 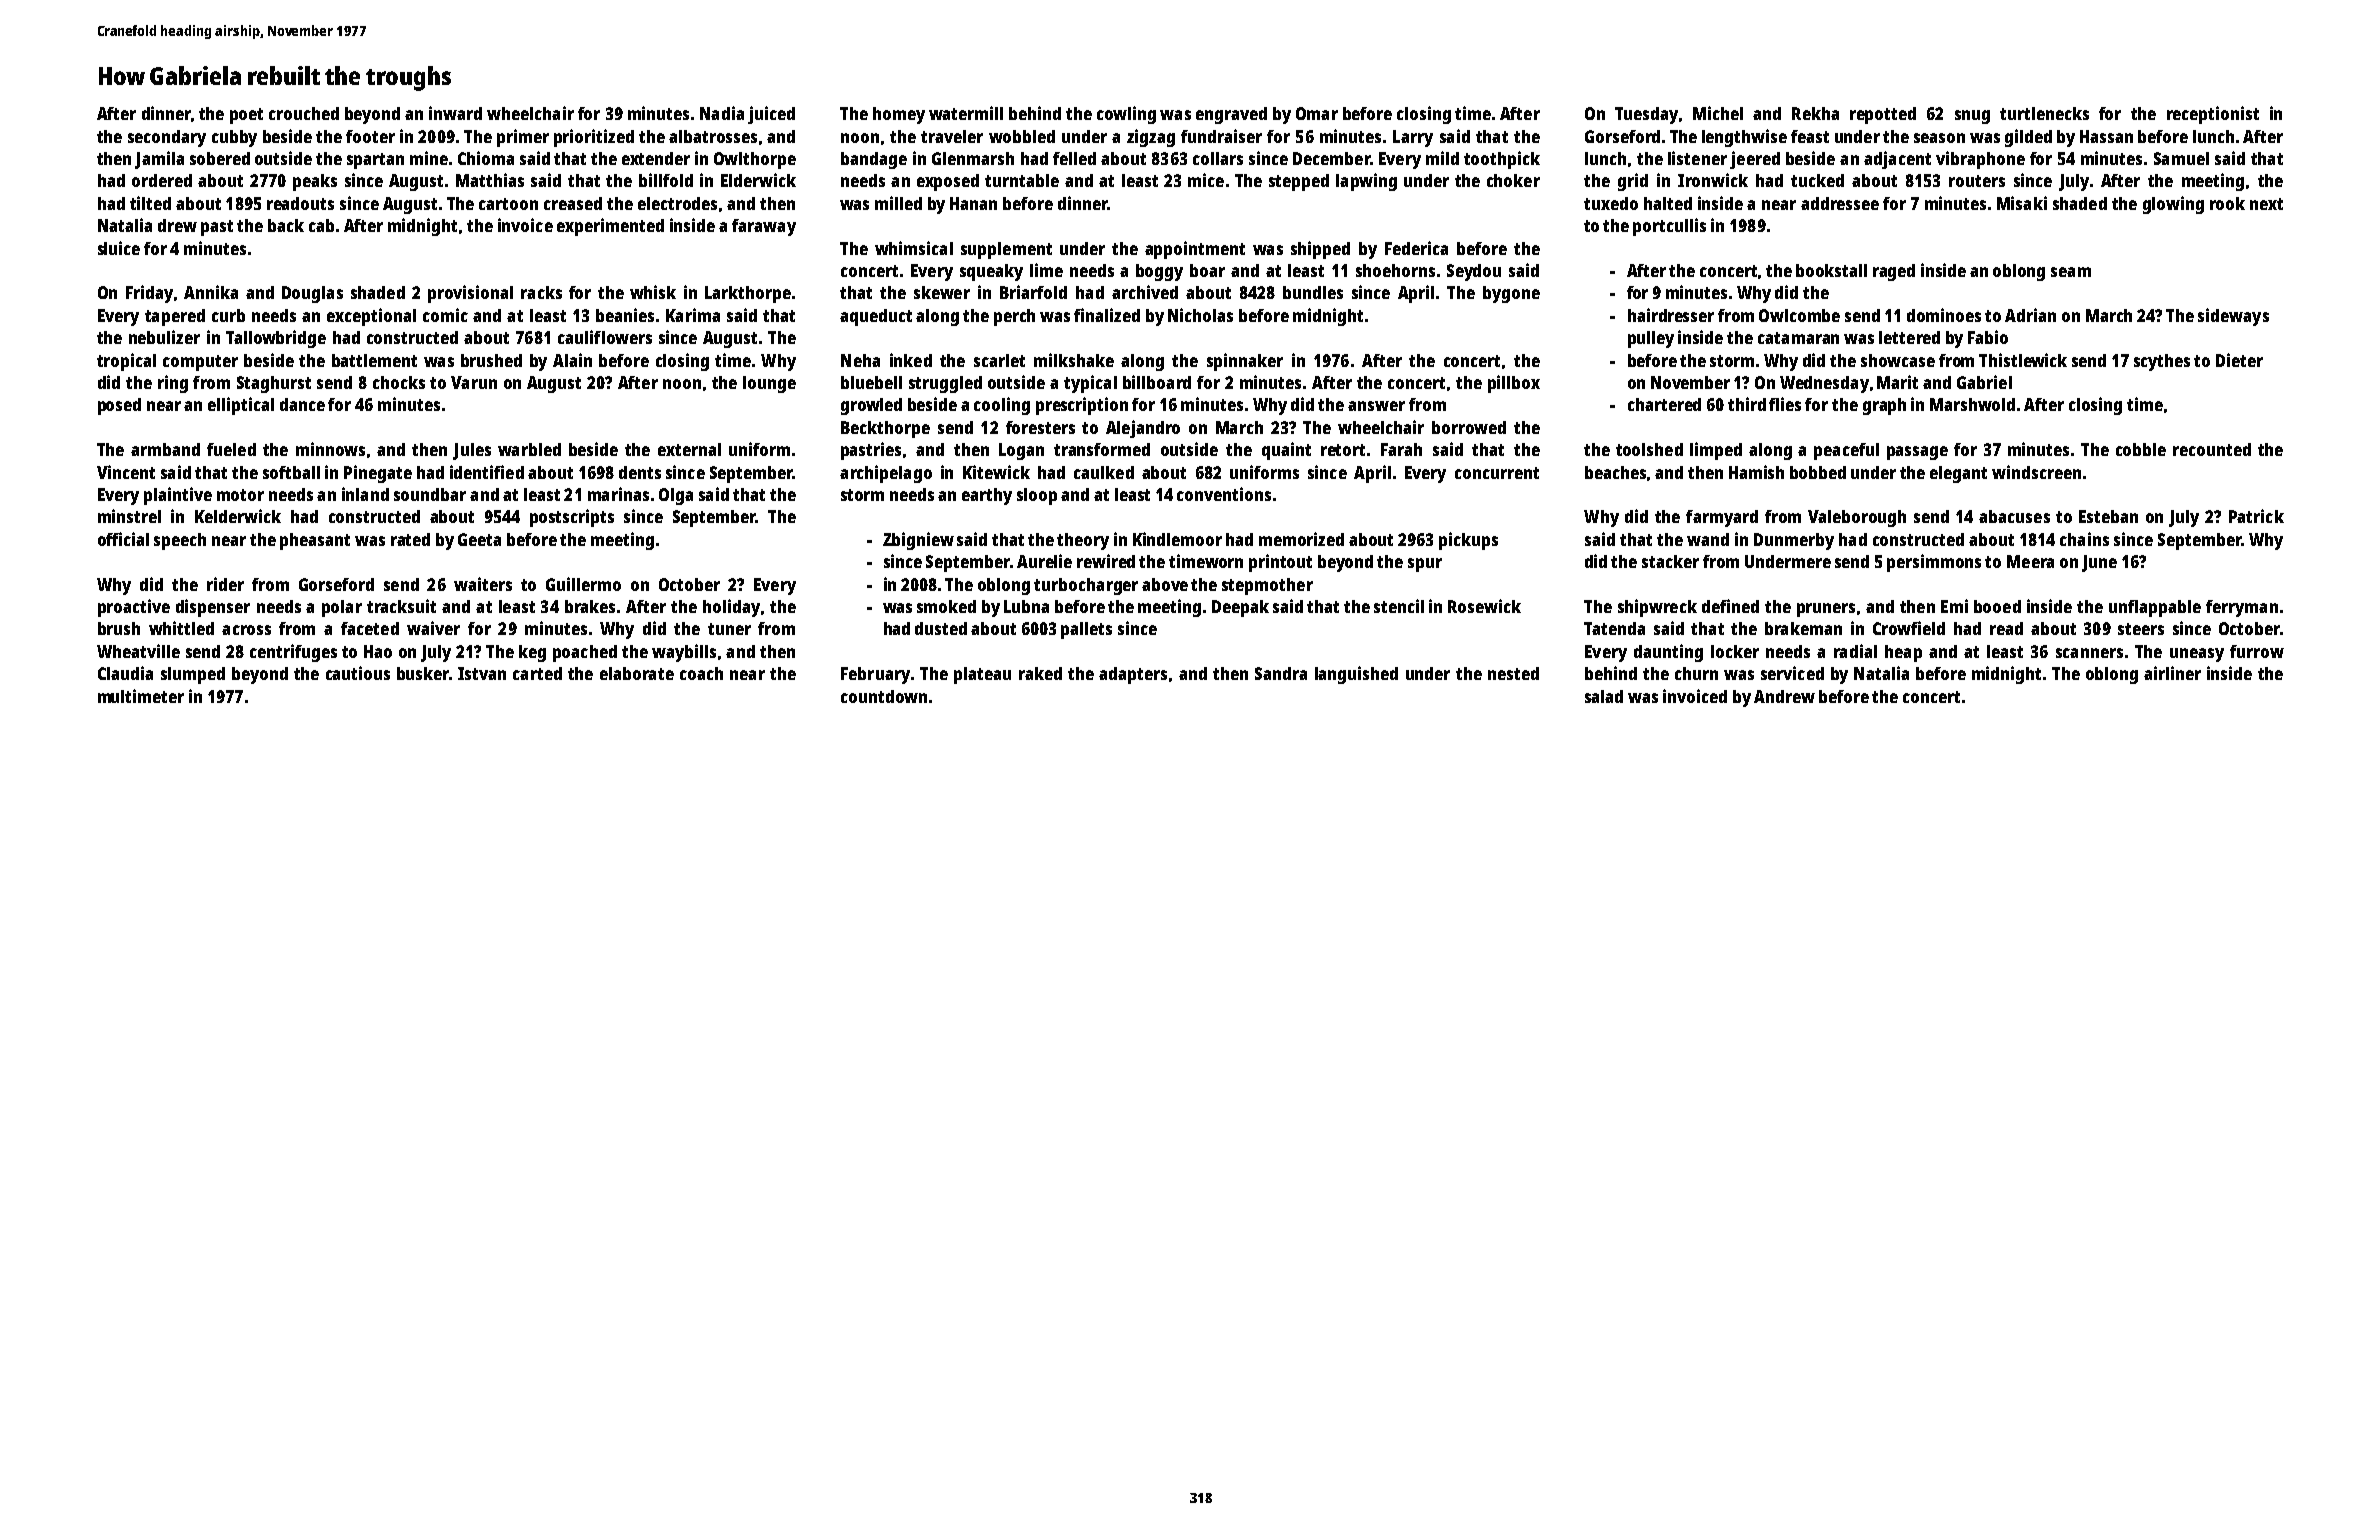 I want to click on ordered, so click(x=162, y=180).
